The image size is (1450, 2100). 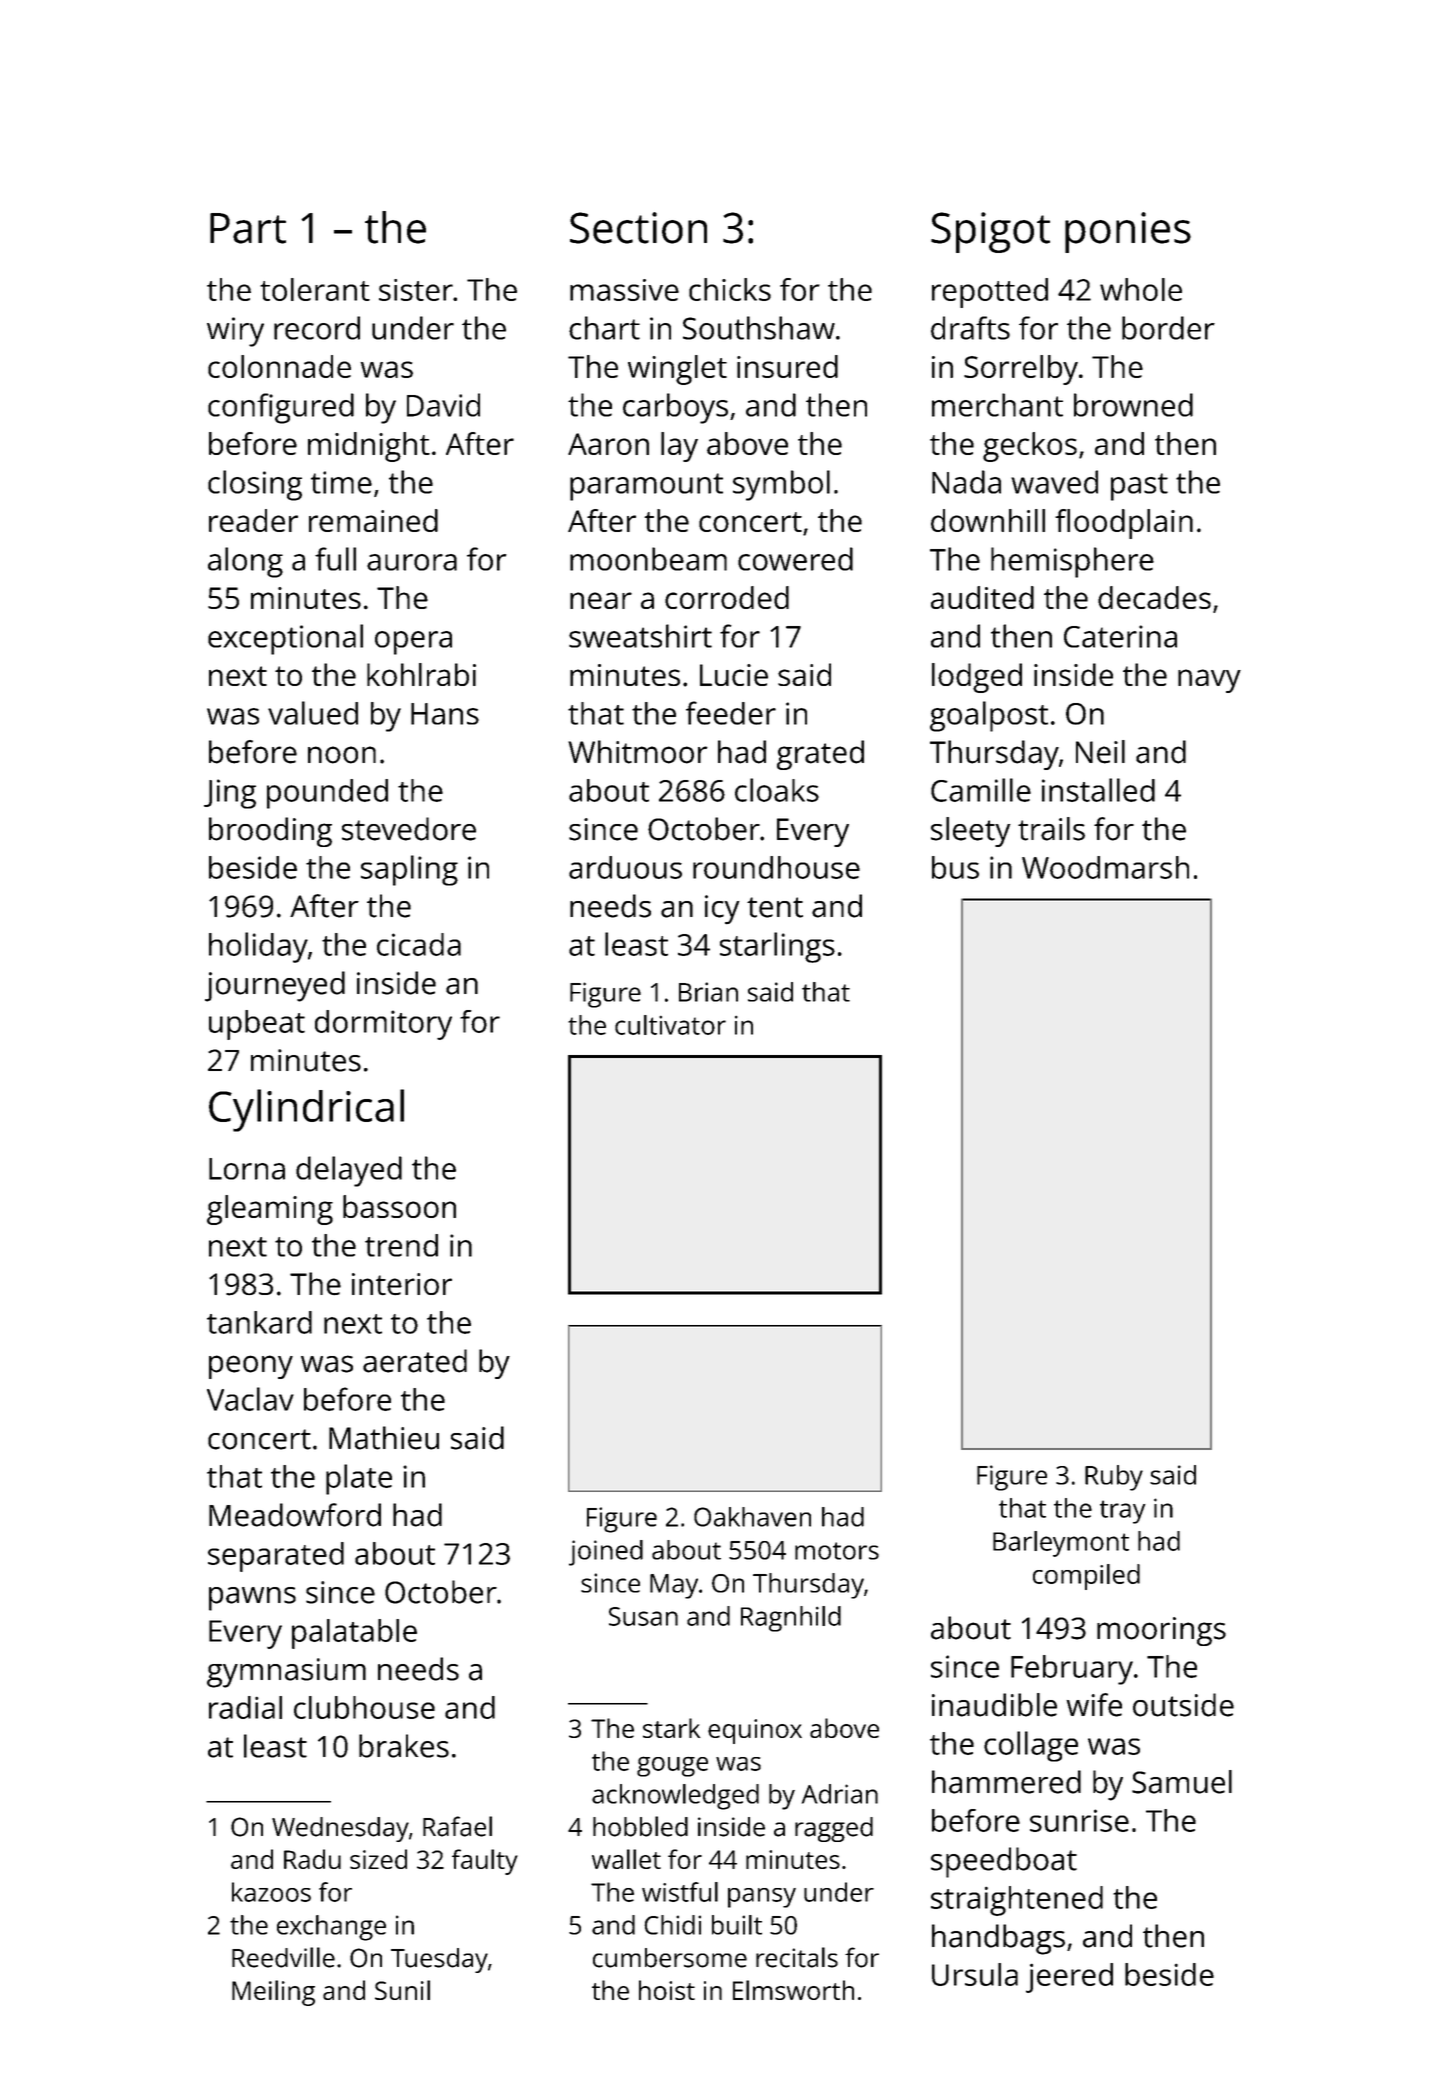 What do you see at coordinates (1105, 867) in the screenshot?
I see `Woodmarsh` at bounding box center [1105, 867].
